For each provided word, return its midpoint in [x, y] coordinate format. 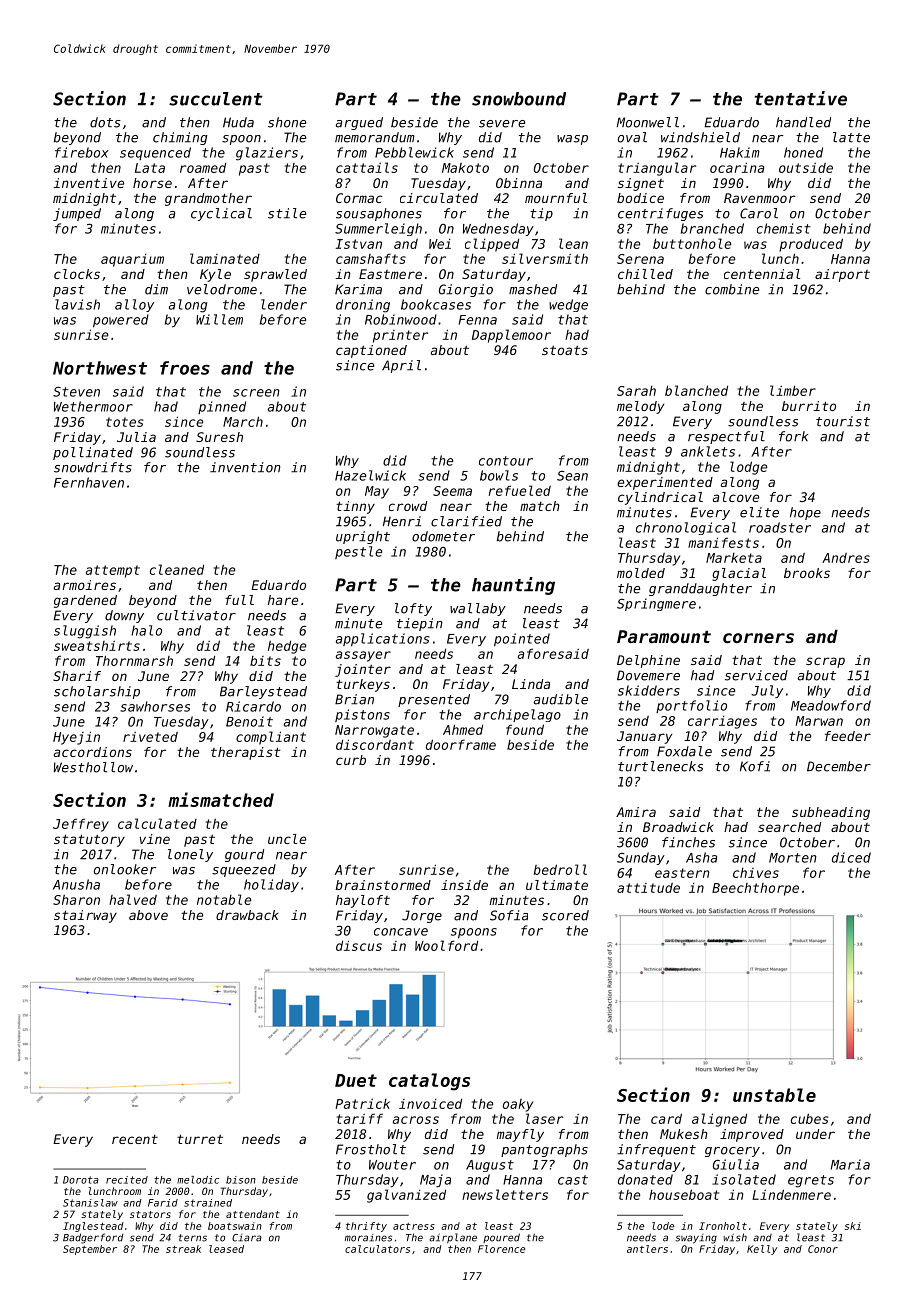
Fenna [478, 320]
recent [135, 1139]
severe [502, 124]
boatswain [235, 1226]
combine [732, 289]
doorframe [461, 744]
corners [758, 638]
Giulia [736, 1164]
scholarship [97, 692]
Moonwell [648, 122]
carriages [722, 722]
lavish [77, 304]
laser [544, 1118]
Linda [531, 684]
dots [105, 122]
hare [283, 600]
